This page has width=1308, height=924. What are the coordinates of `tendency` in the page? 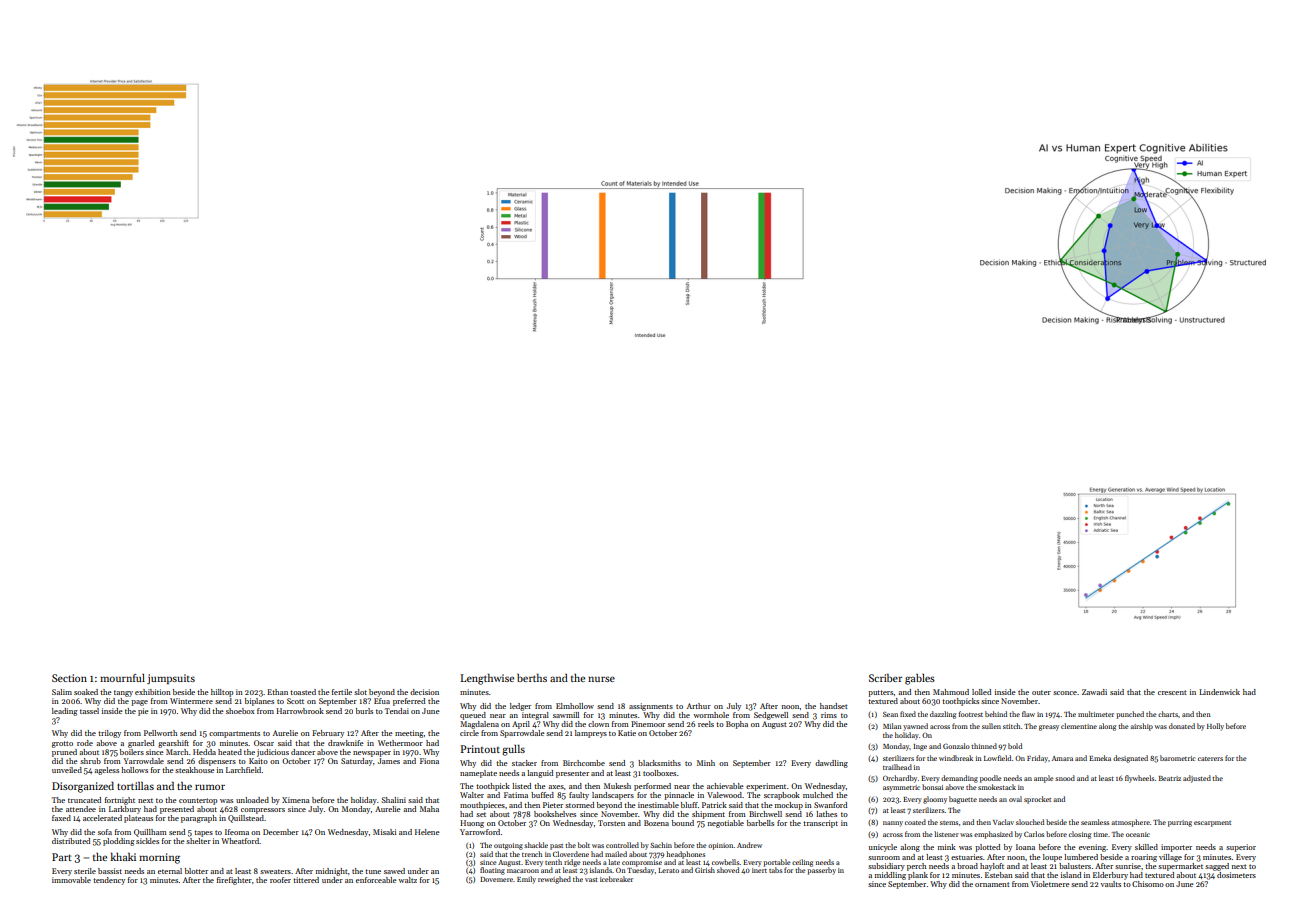 It's located at (109, 881).
